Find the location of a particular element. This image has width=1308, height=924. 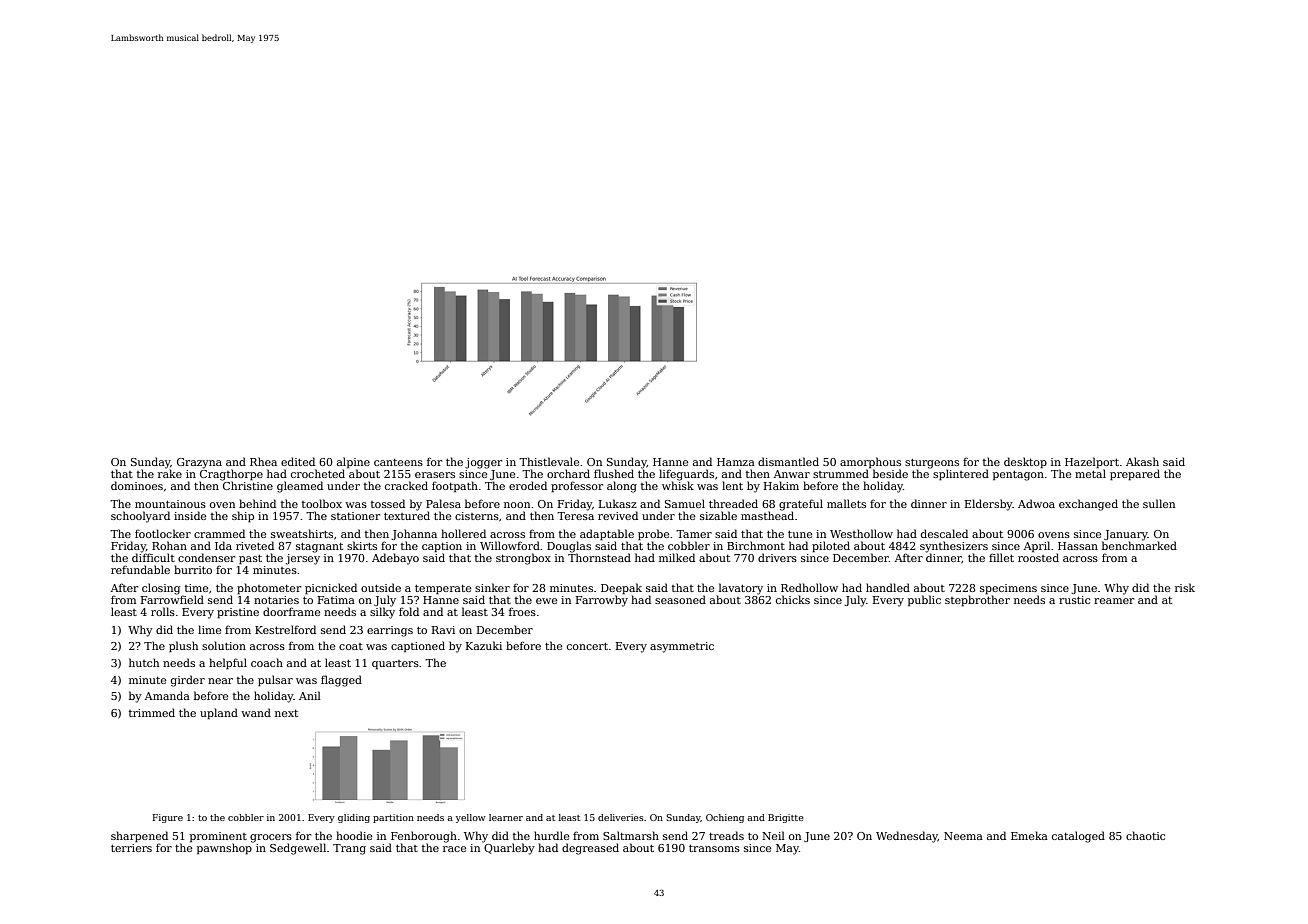

Emeka is located at coordinates (1029, 835).
